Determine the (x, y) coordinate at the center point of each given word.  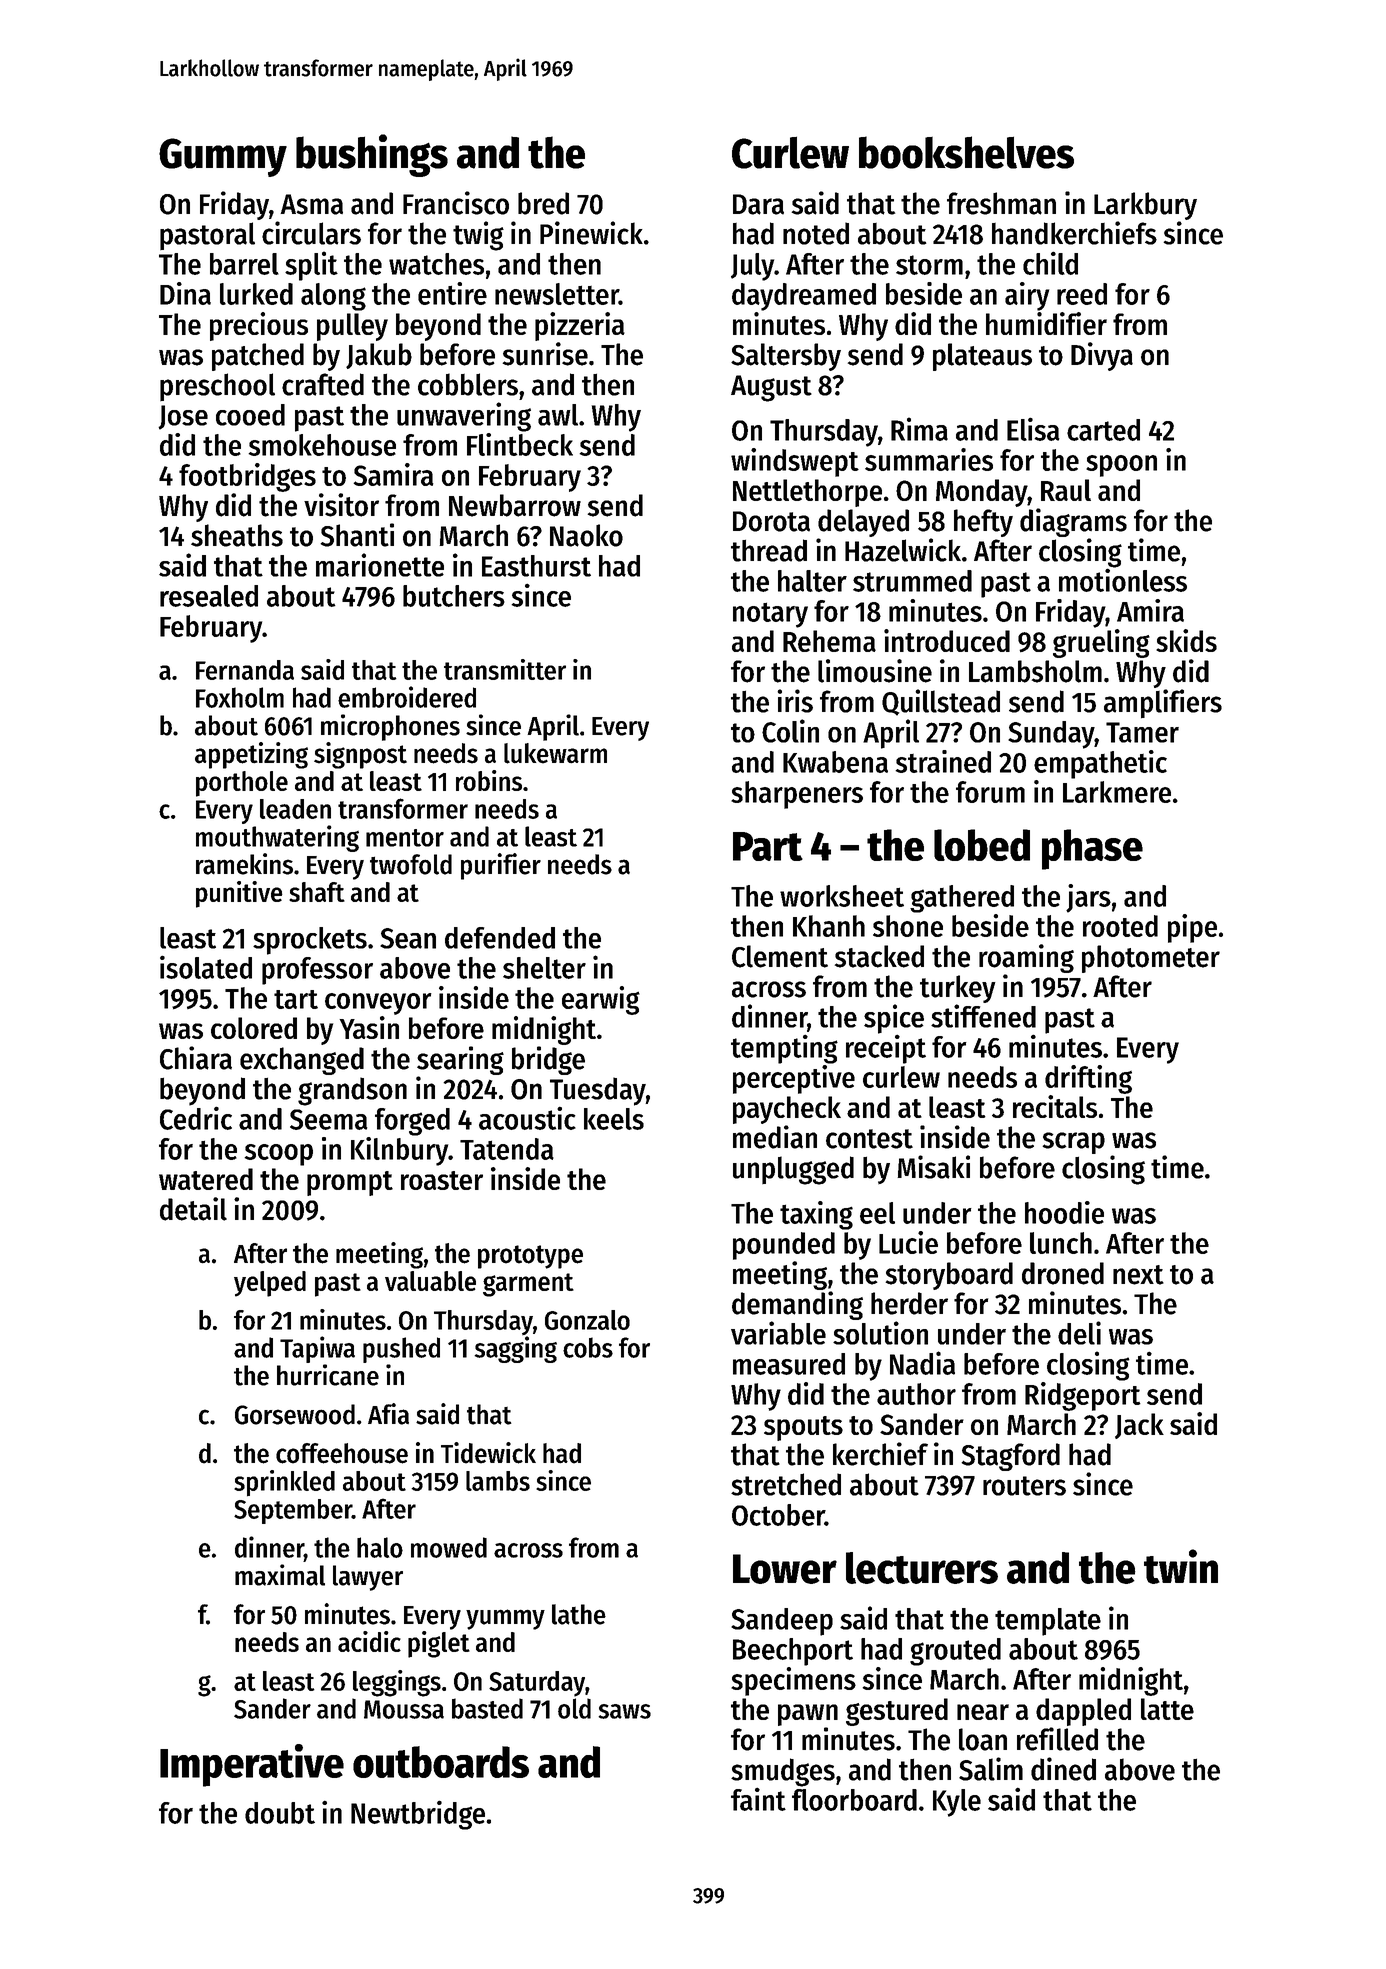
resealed (209, 596)
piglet (439, 1644)
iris (795, 701)
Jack (1139, 1426)
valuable (430, 1281)
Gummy (223, 157)
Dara (758, 204)
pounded (784, 1246)
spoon (1121, 466)
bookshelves (966, 152)
